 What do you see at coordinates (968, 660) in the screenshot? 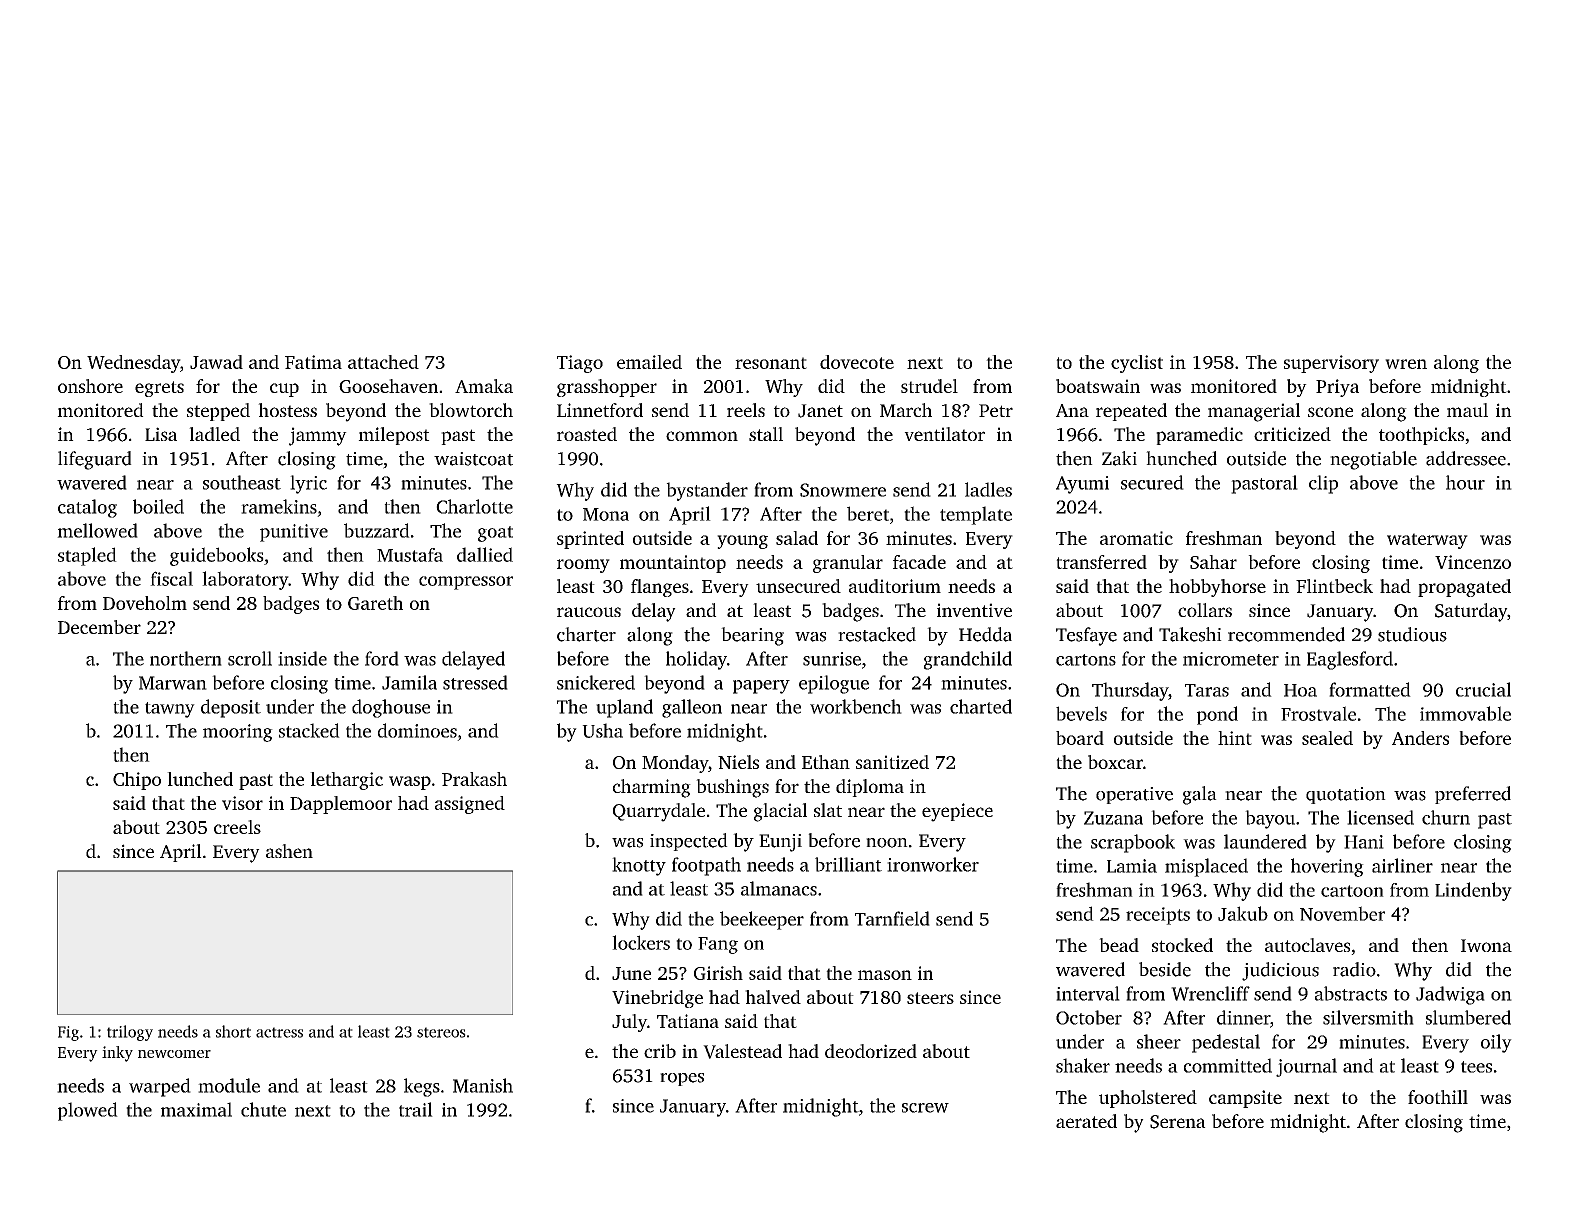
I see `grandchild` at bounding box center [968, 660].
